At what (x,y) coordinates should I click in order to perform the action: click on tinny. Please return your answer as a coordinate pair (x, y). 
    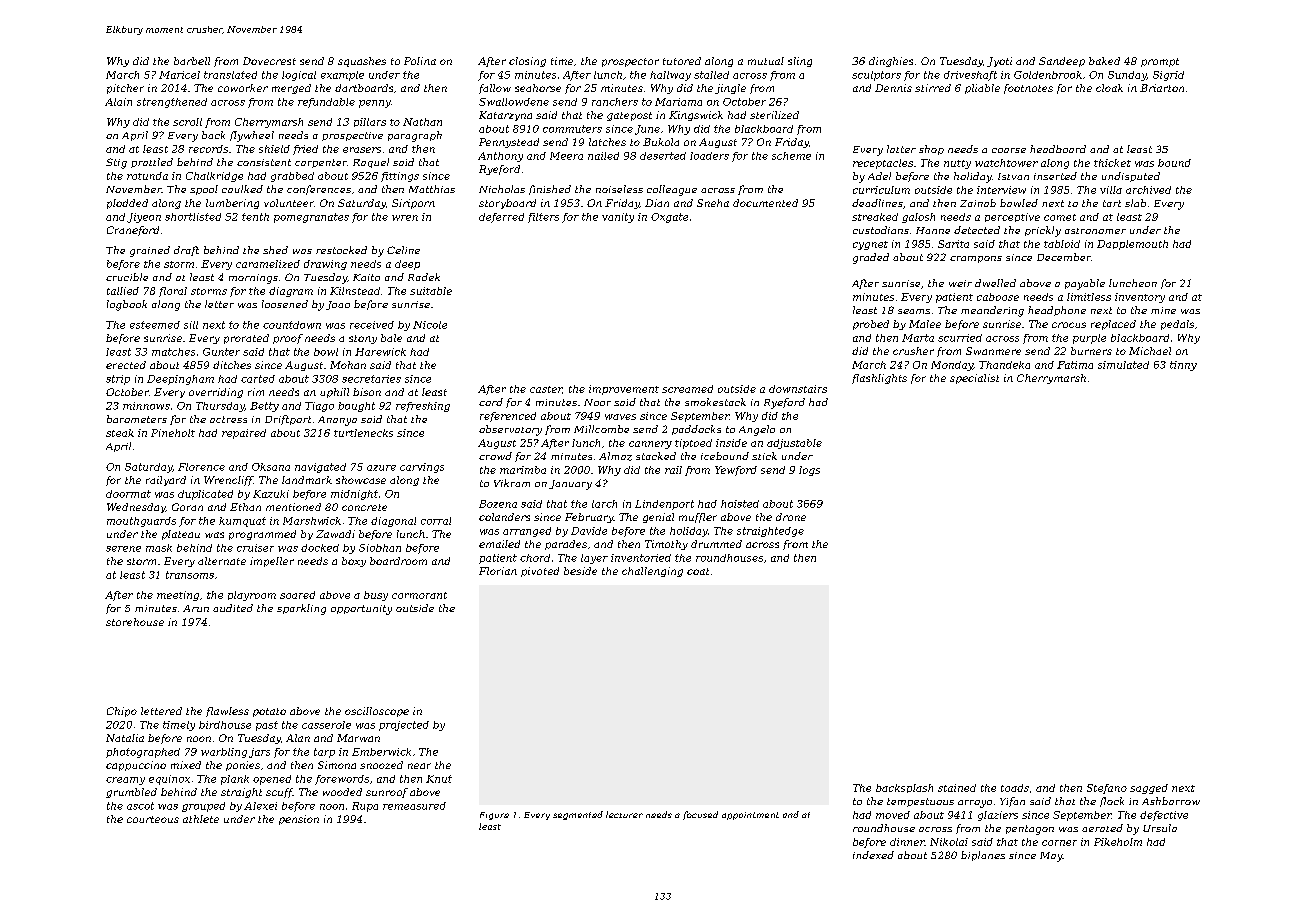
    Looking at the image, I should click on (1183, 366).
